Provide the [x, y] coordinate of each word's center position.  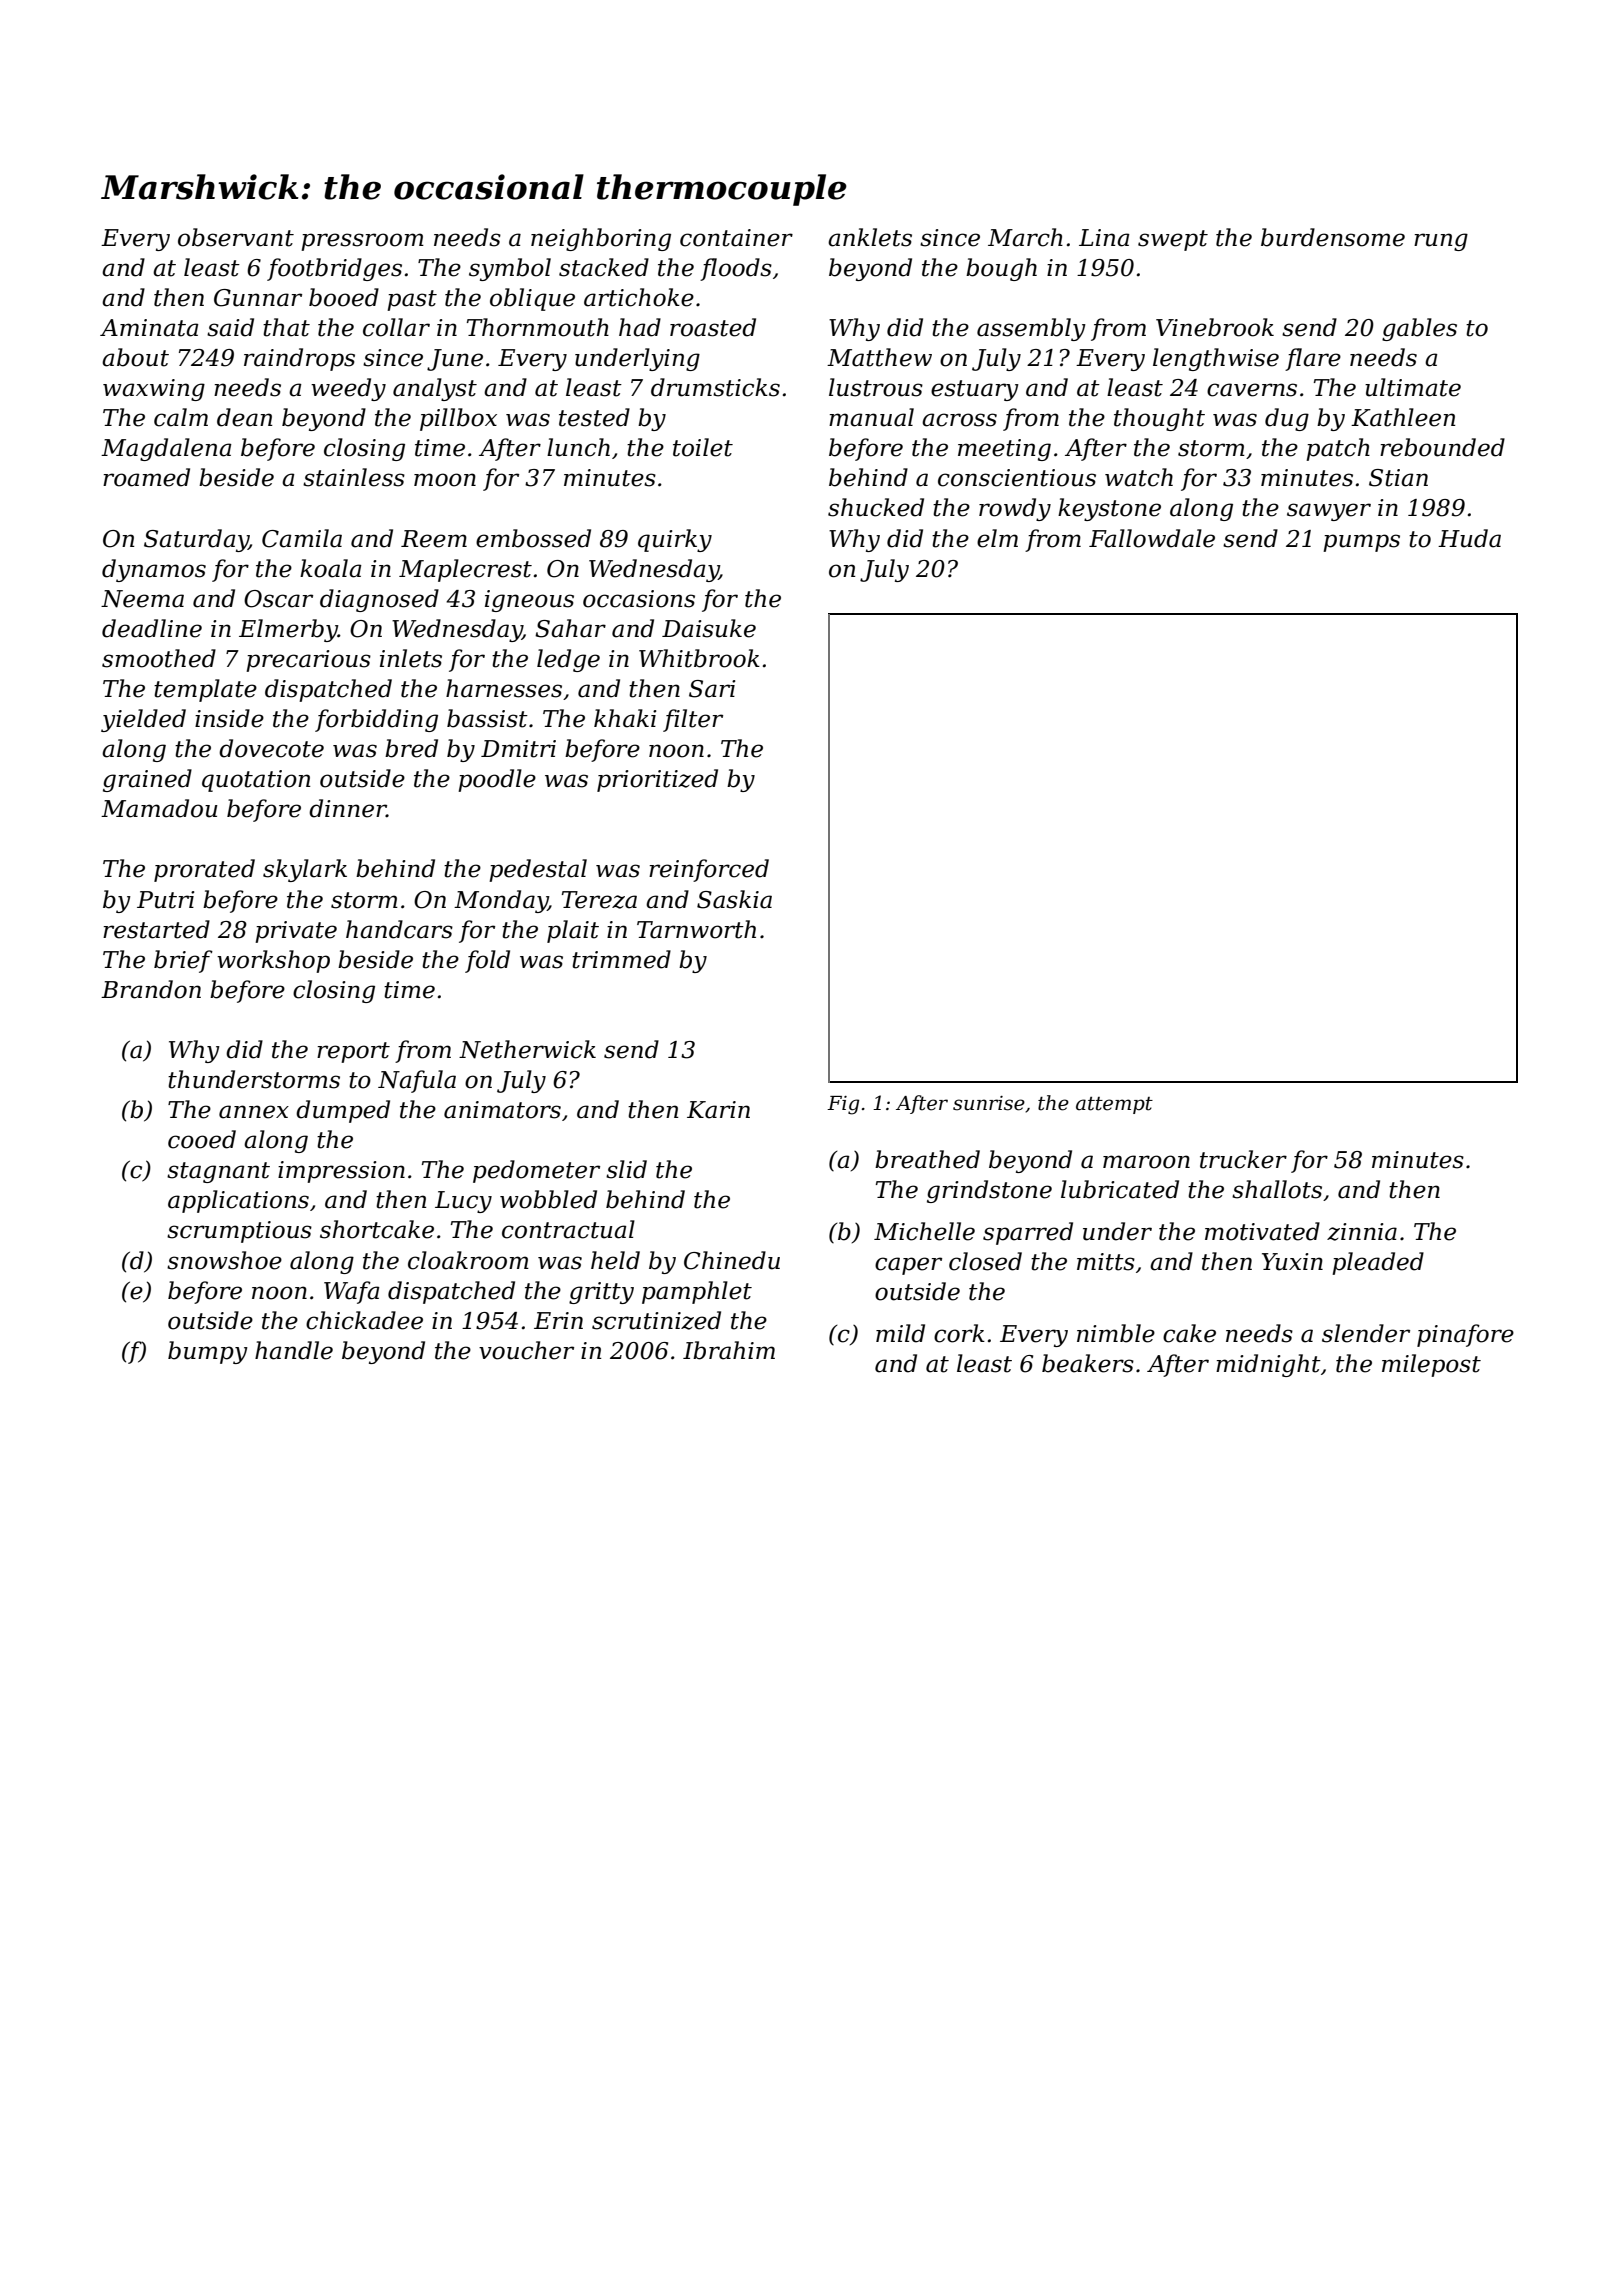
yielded [143, 720]
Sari [712, 689]
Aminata [149, 328]
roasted [713, 327]
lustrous [876, 387]
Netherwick [527, 1049]
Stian [1398, 478]
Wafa [351, 1292]
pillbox [458, 419]
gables [1419, 329]
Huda [1469, 538]
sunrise [989, 1103]
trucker [1243, 1159]
